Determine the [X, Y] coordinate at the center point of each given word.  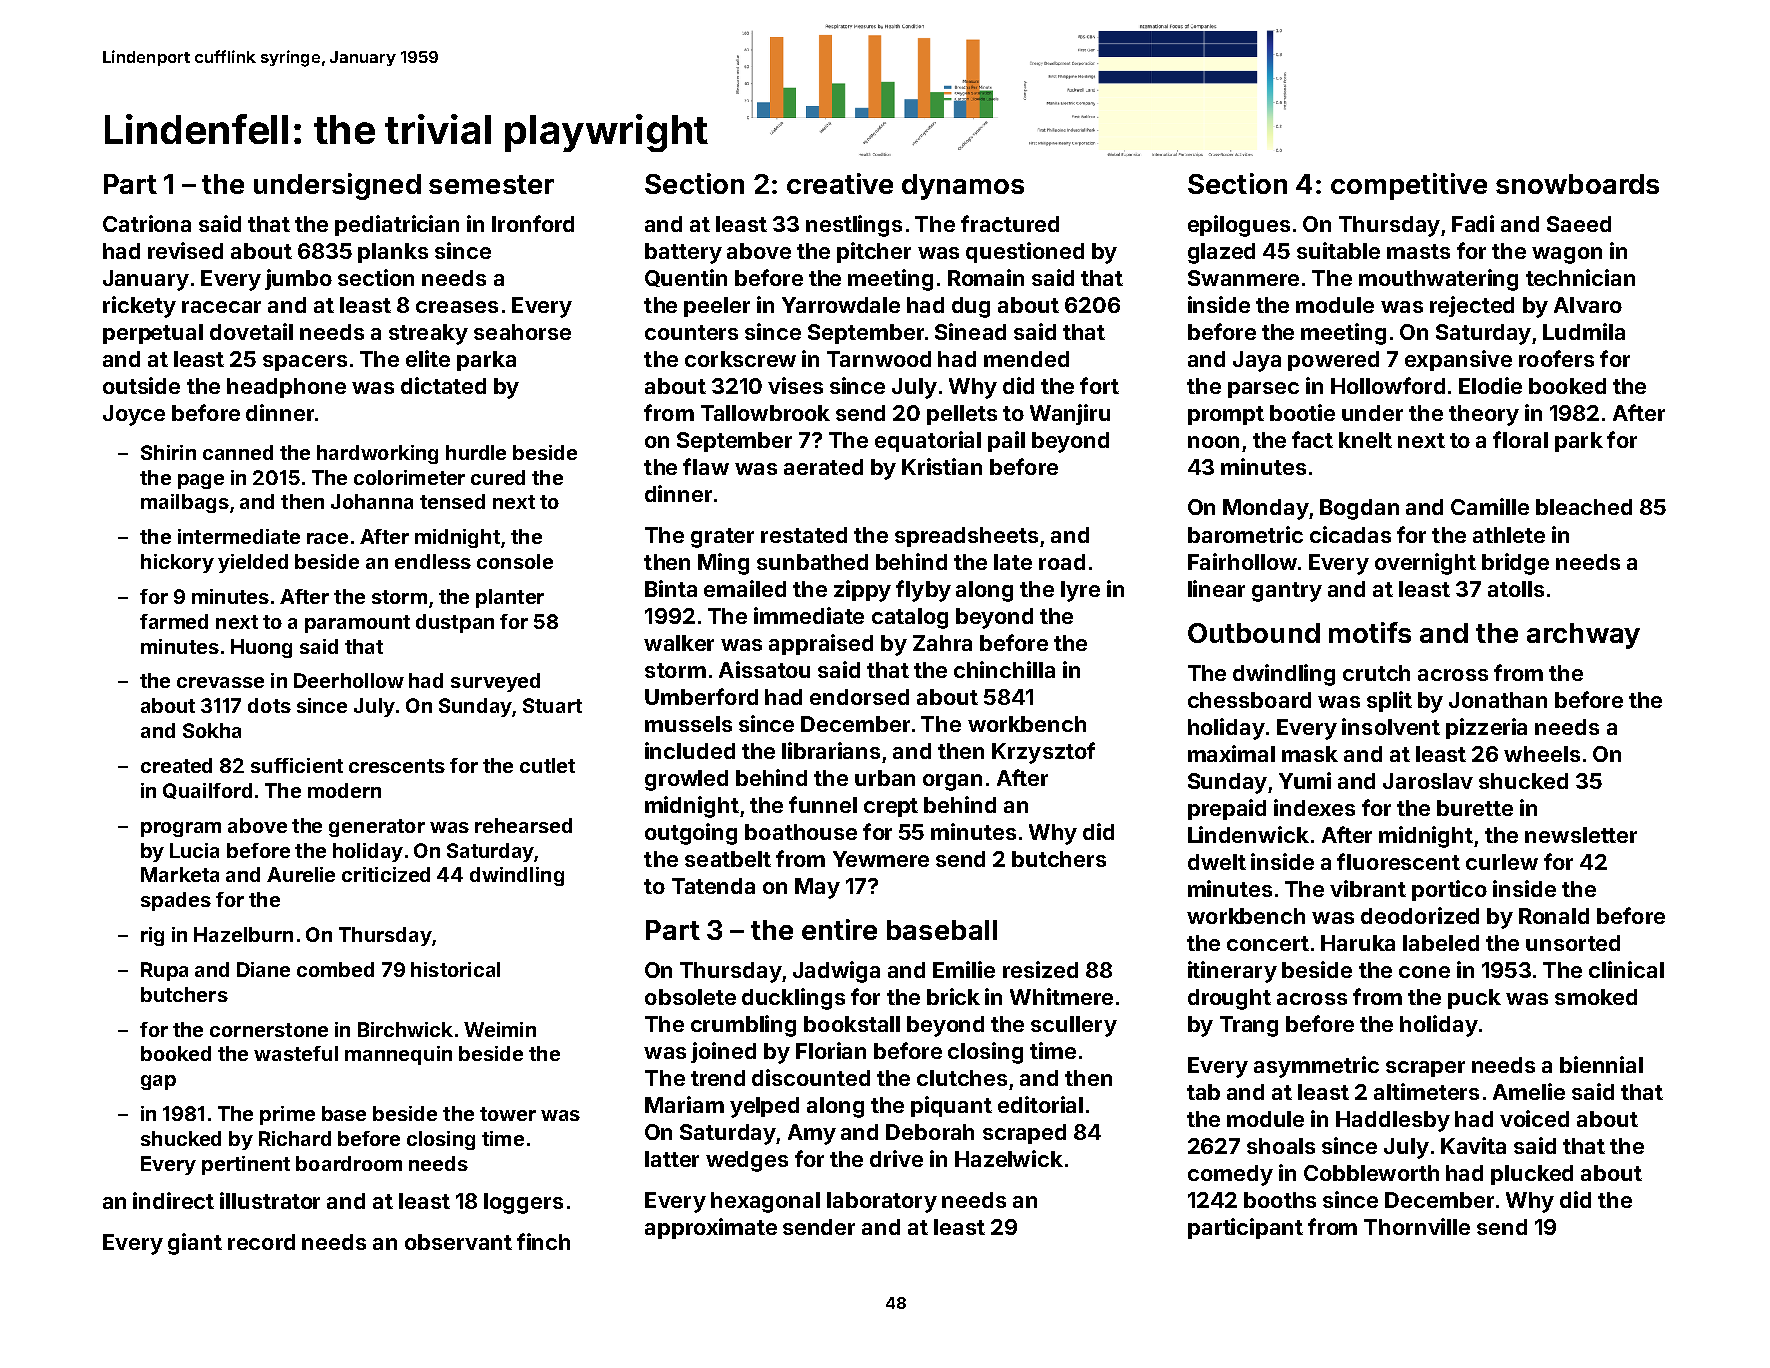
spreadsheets [966, 537]
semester [491, 184]
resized [1040, 969]
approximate [711, 1228]
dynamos [963, 187]
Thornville [1417, 1226]
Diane [263, 969]
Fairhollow [1242, 561]
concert [1268, 943]
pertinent [246, 1165]
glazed [1221, 253]
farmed [174, 621]
